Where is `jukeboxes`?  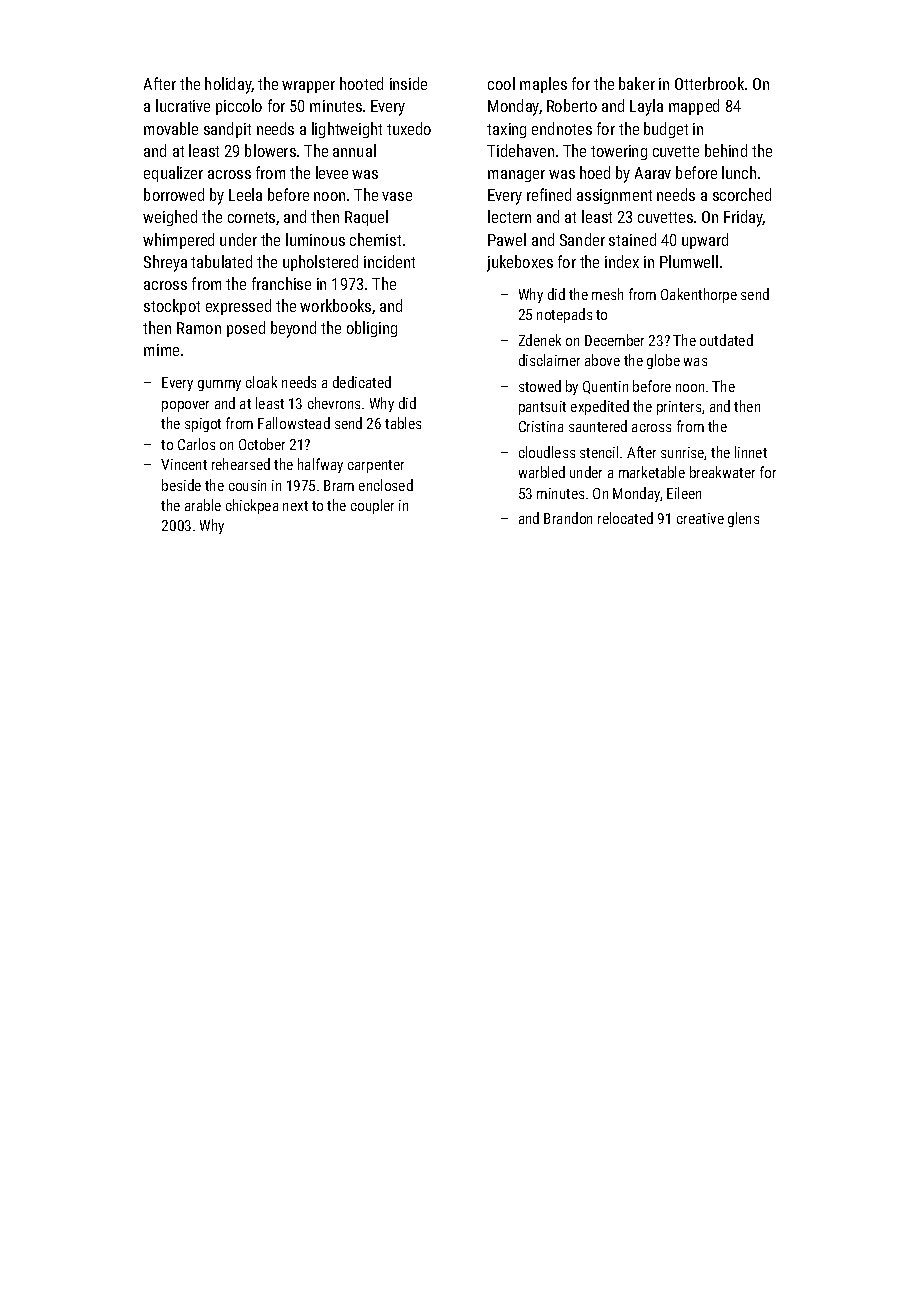
jukeboxes is located at coordinates (520, 263).
